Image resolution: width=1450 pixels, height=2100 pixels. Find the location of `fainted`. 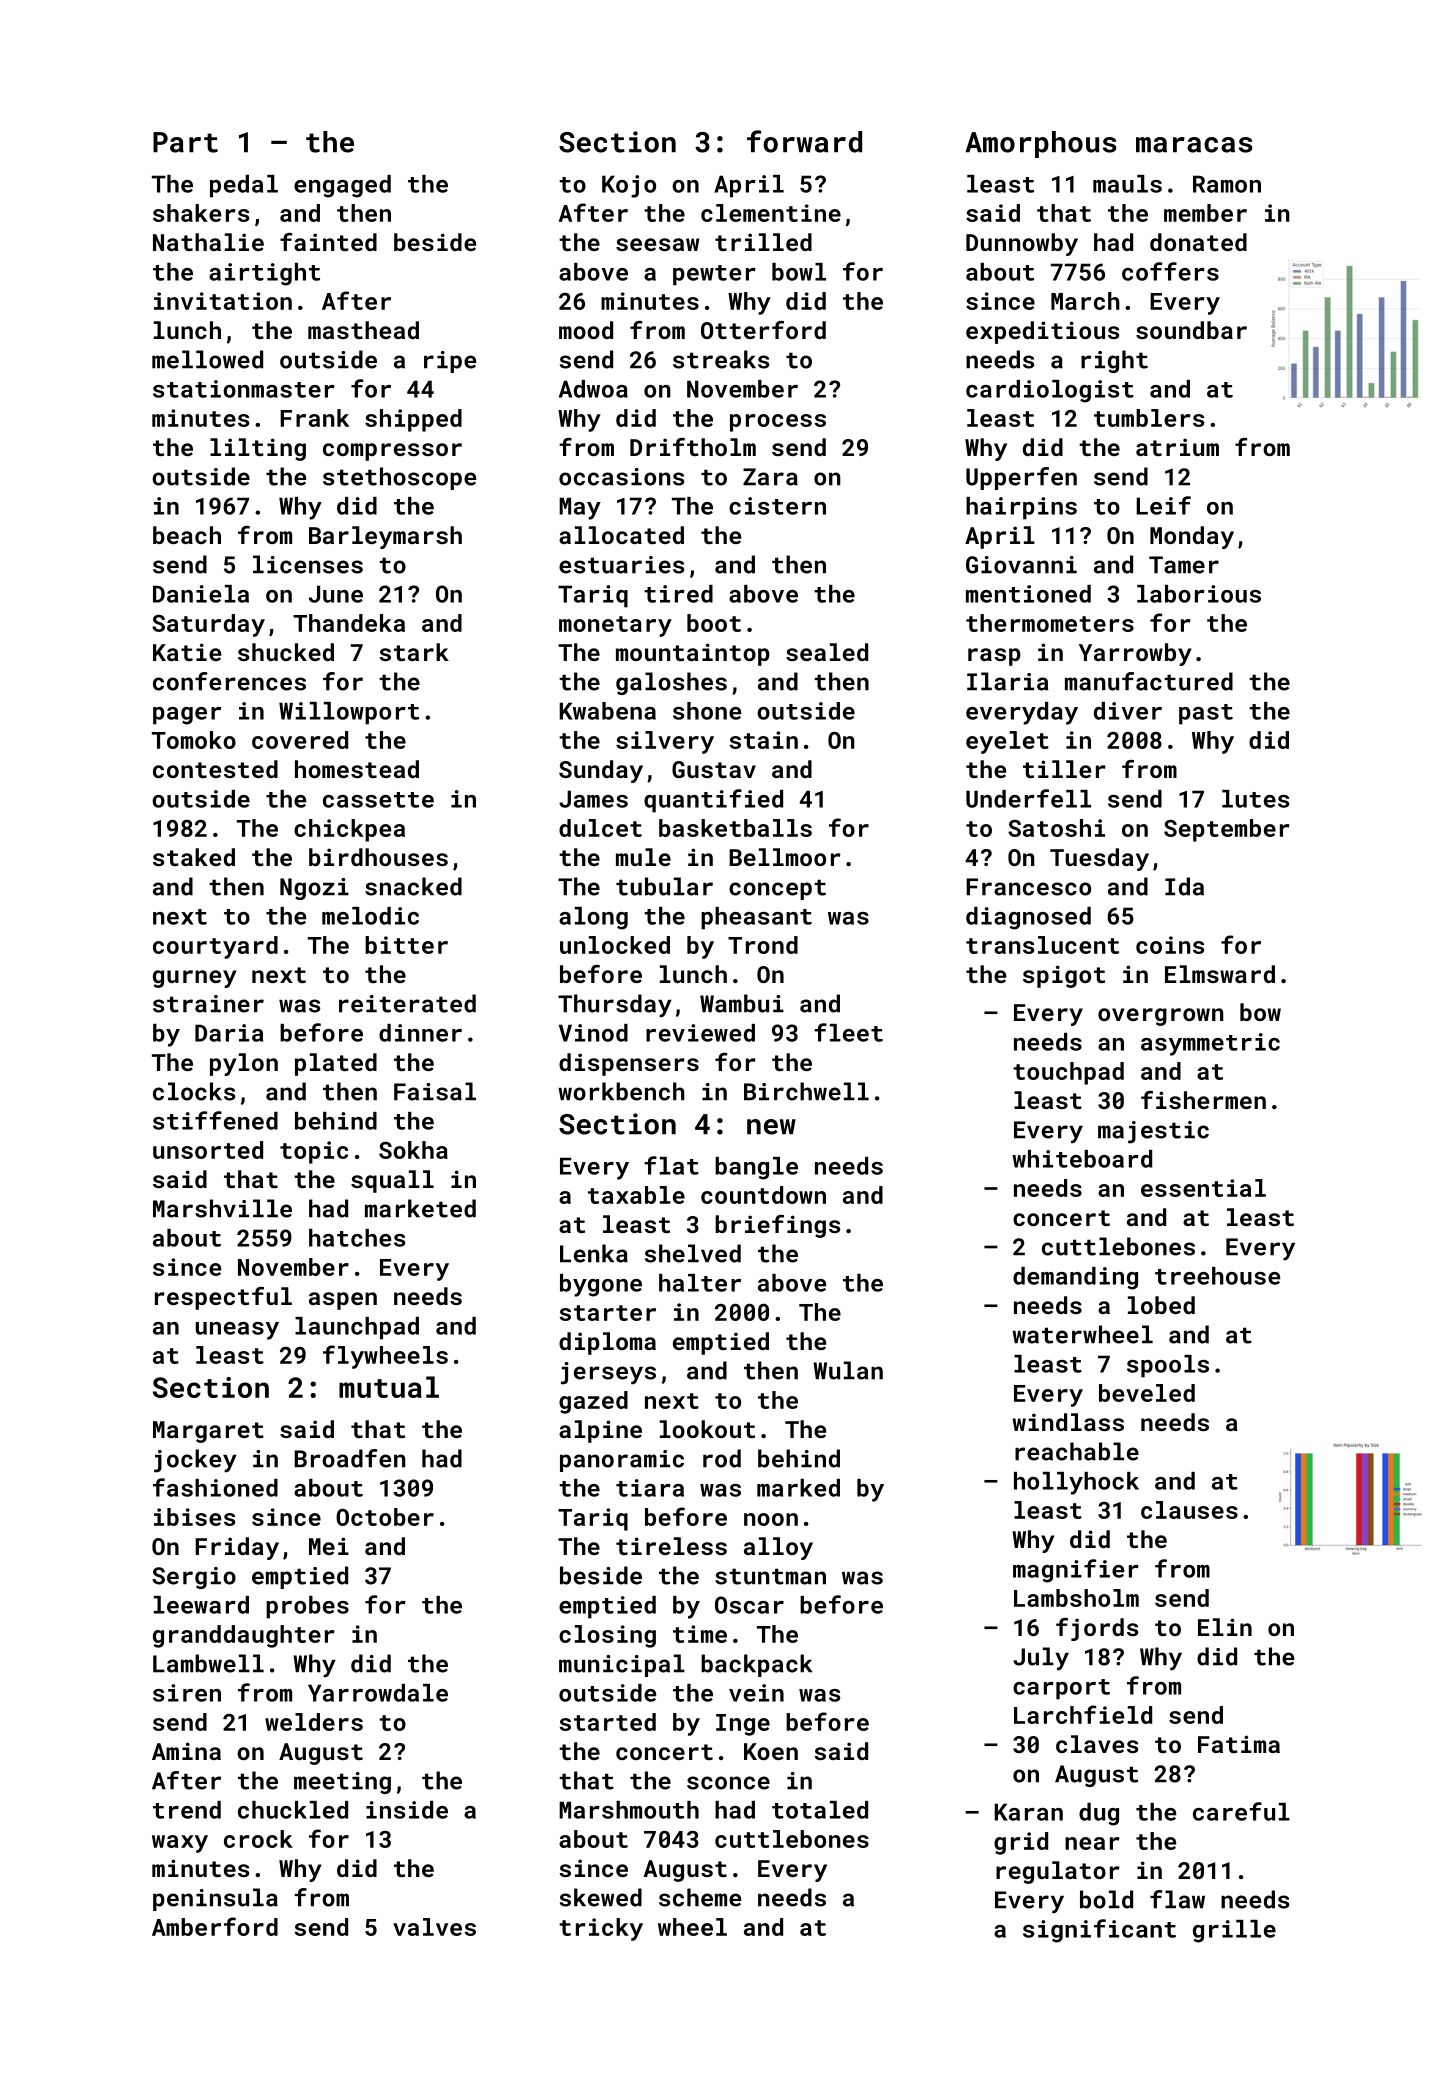

fainted is located at coordinates (328, 242).
